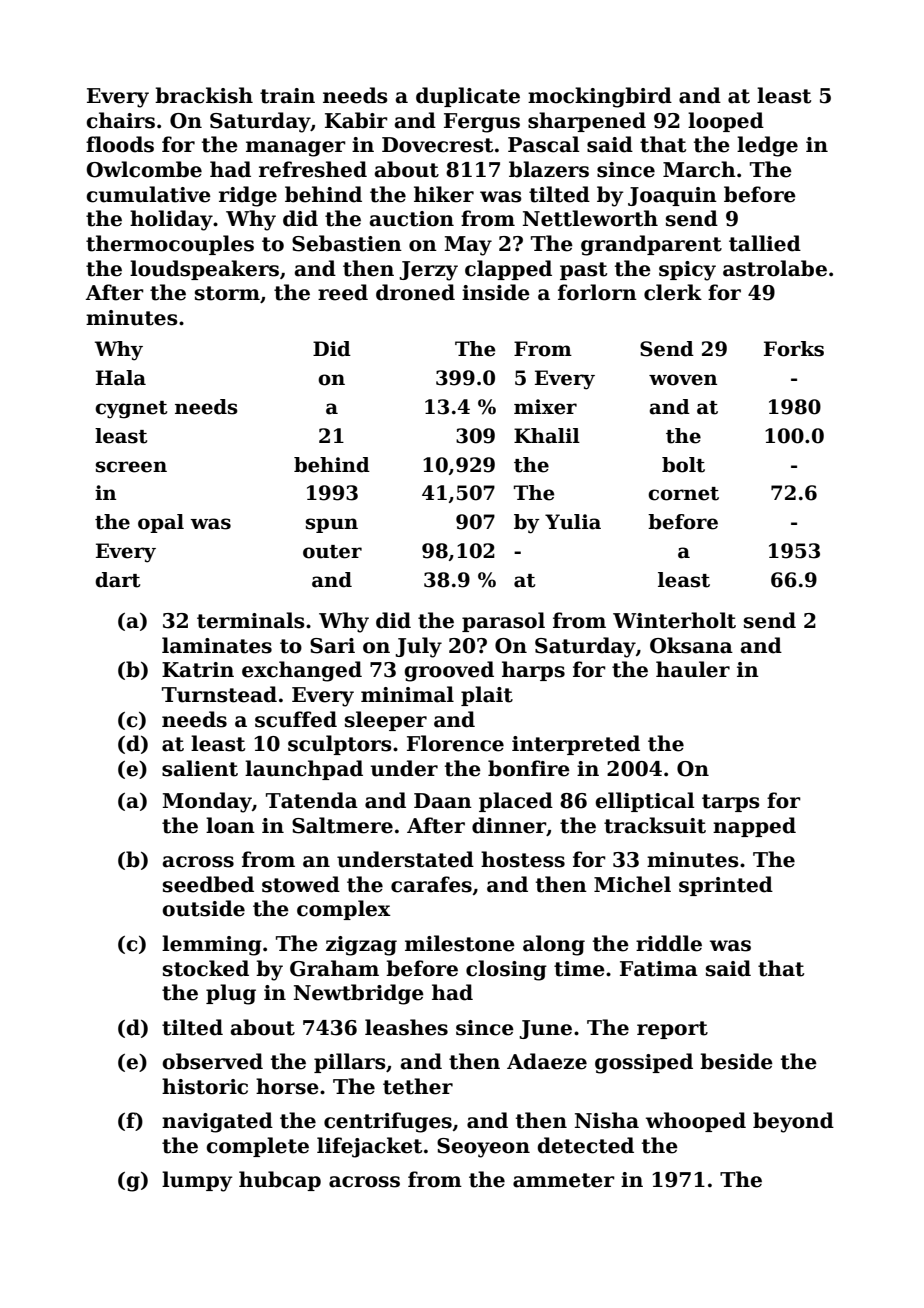  I want to click on Khalil, so click(547, 436).
